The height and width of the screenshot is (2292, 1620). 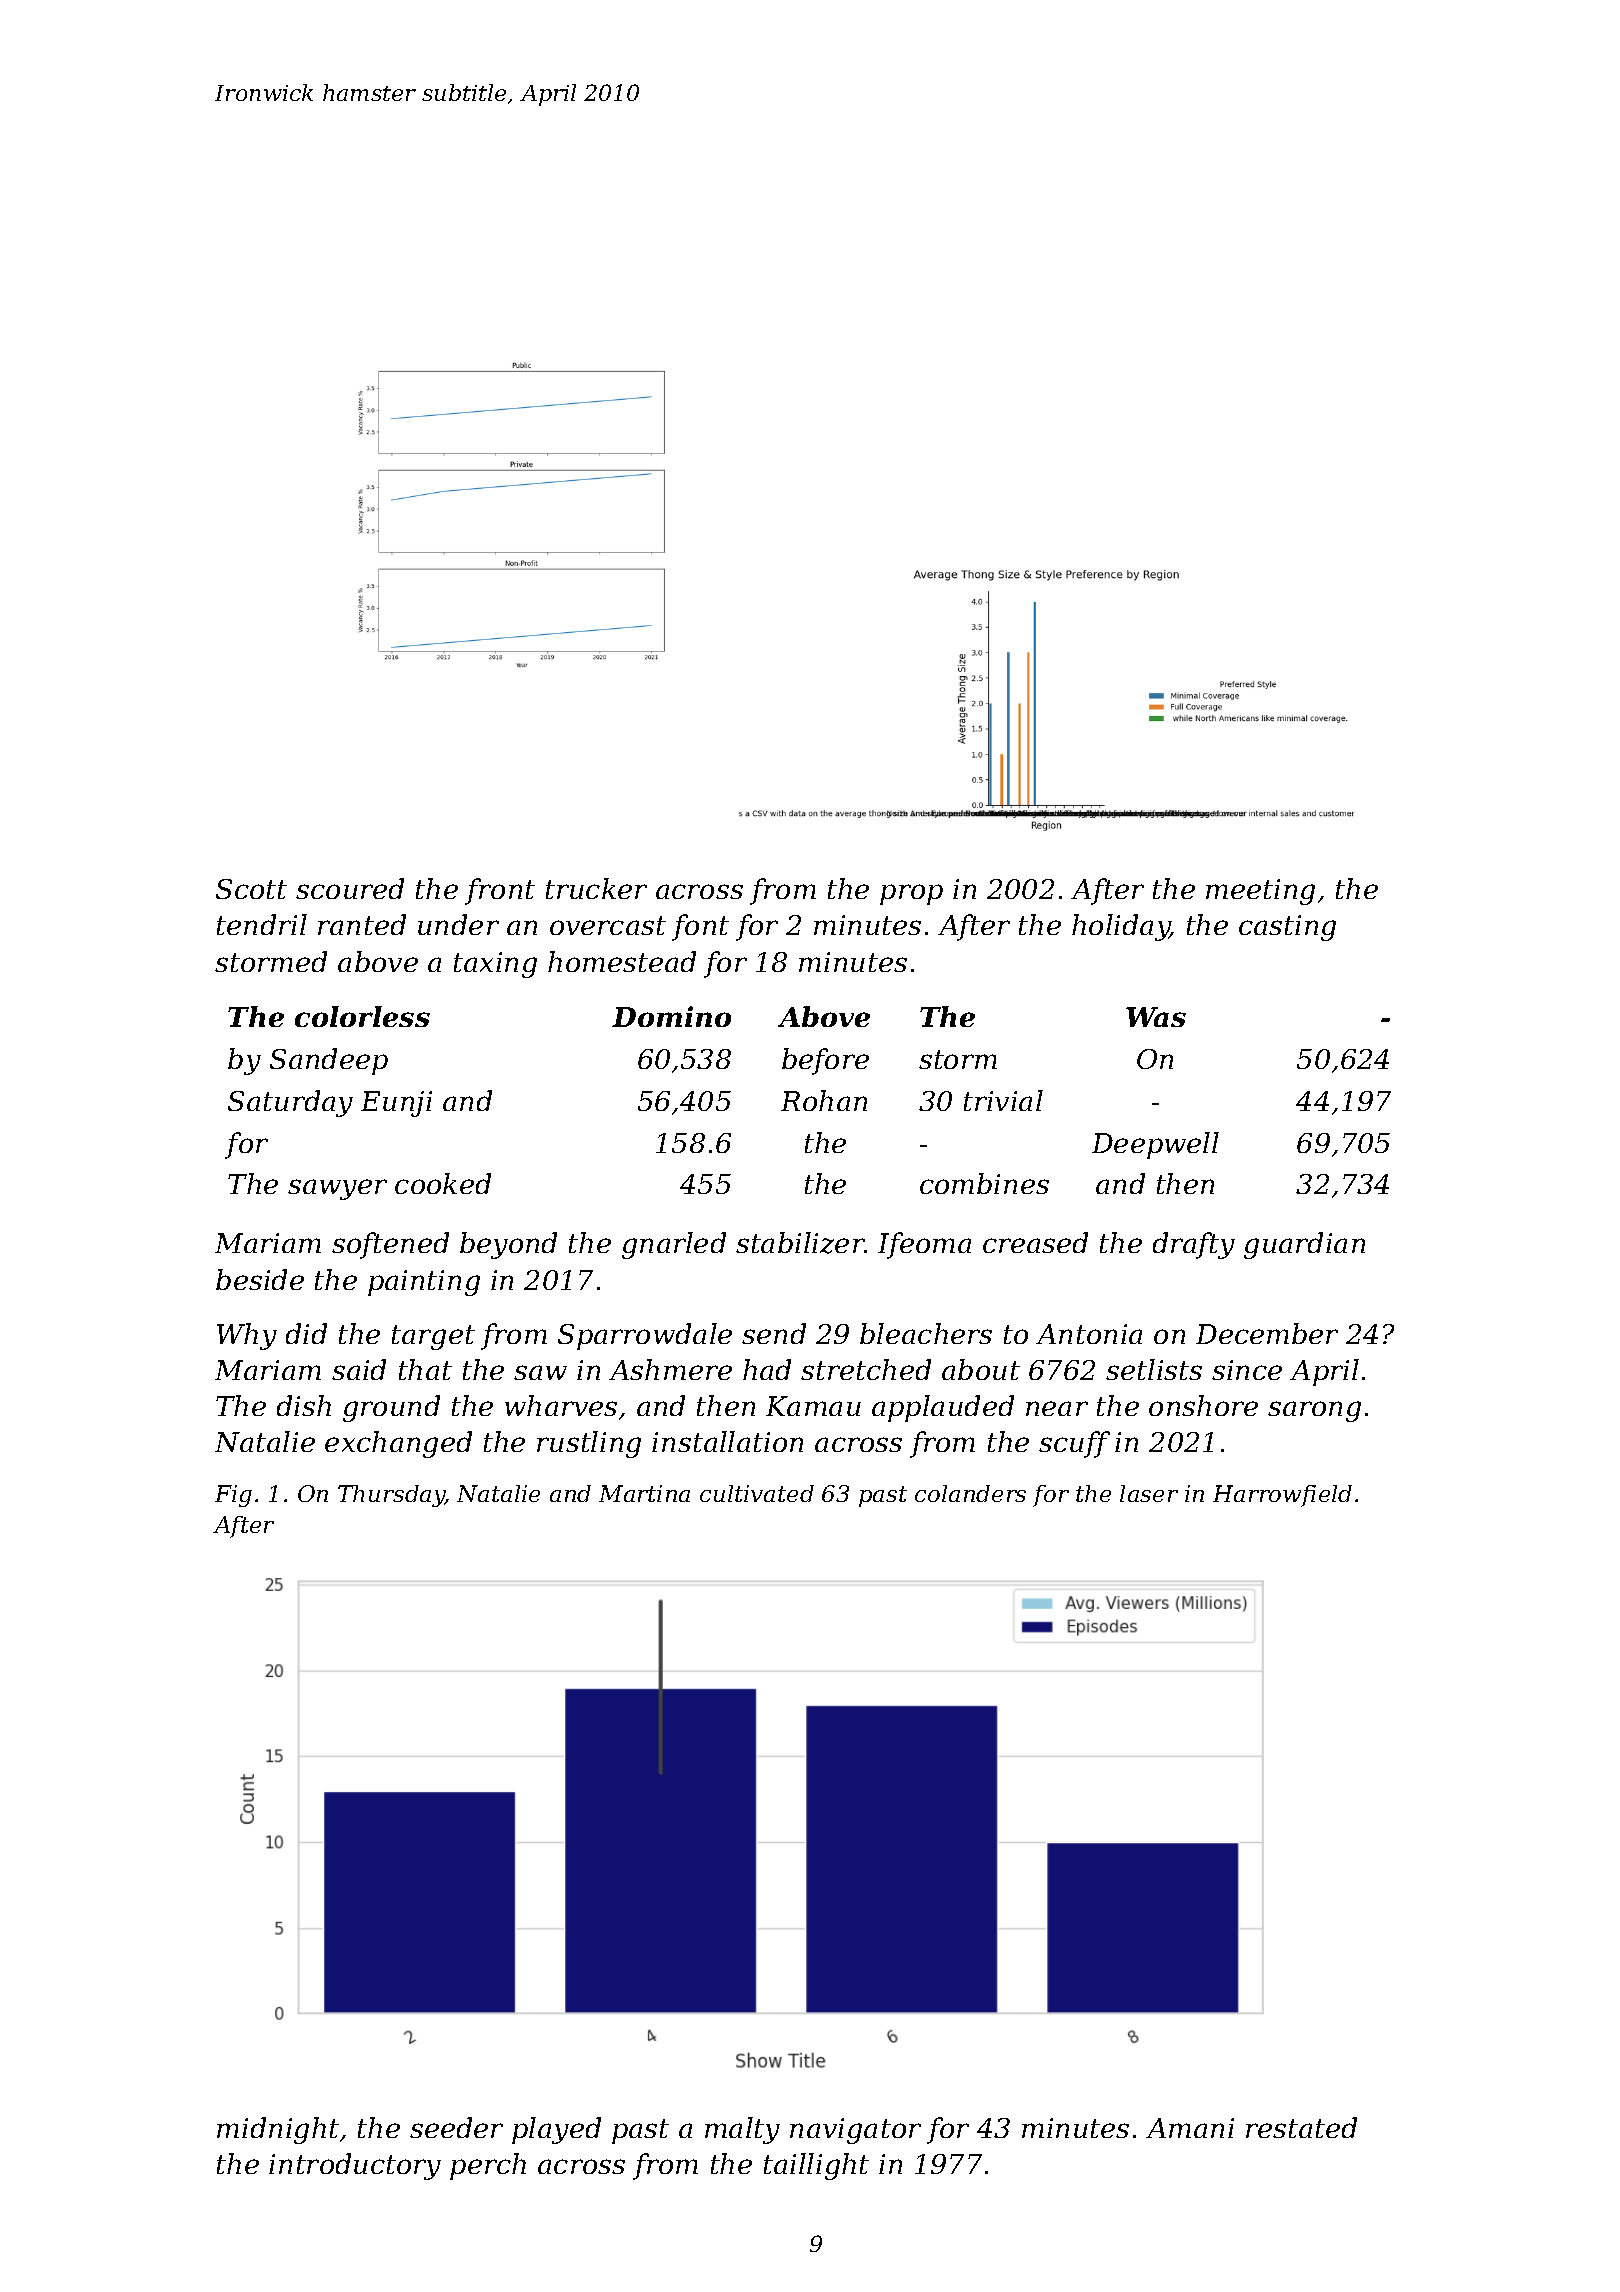 What do you see at coordinates (1156, 1017) in the screenshot?
I see `Was` at bounding box center [1156, 1017].
